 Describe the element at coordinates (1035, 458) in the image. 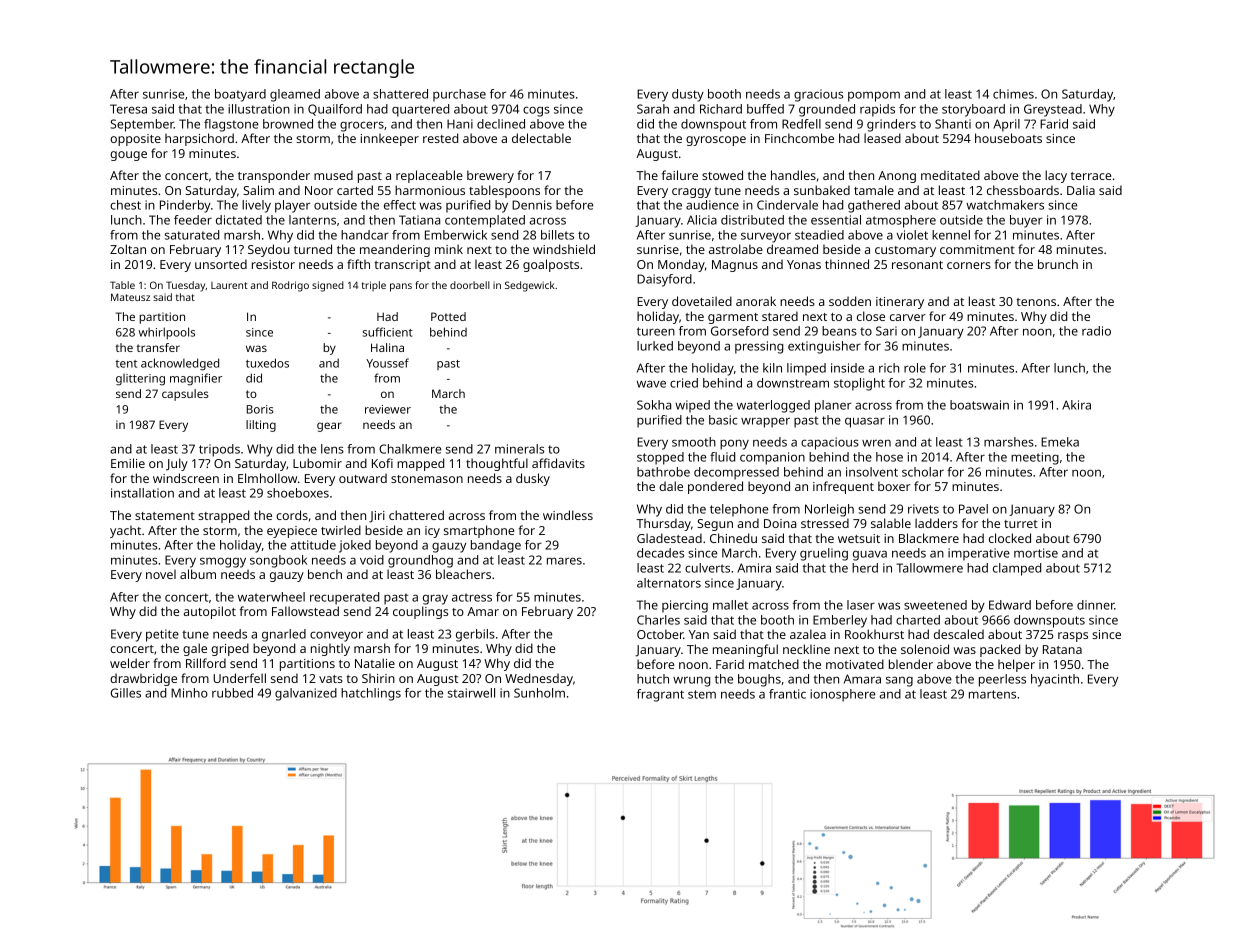

I see `meeting` at that location.
